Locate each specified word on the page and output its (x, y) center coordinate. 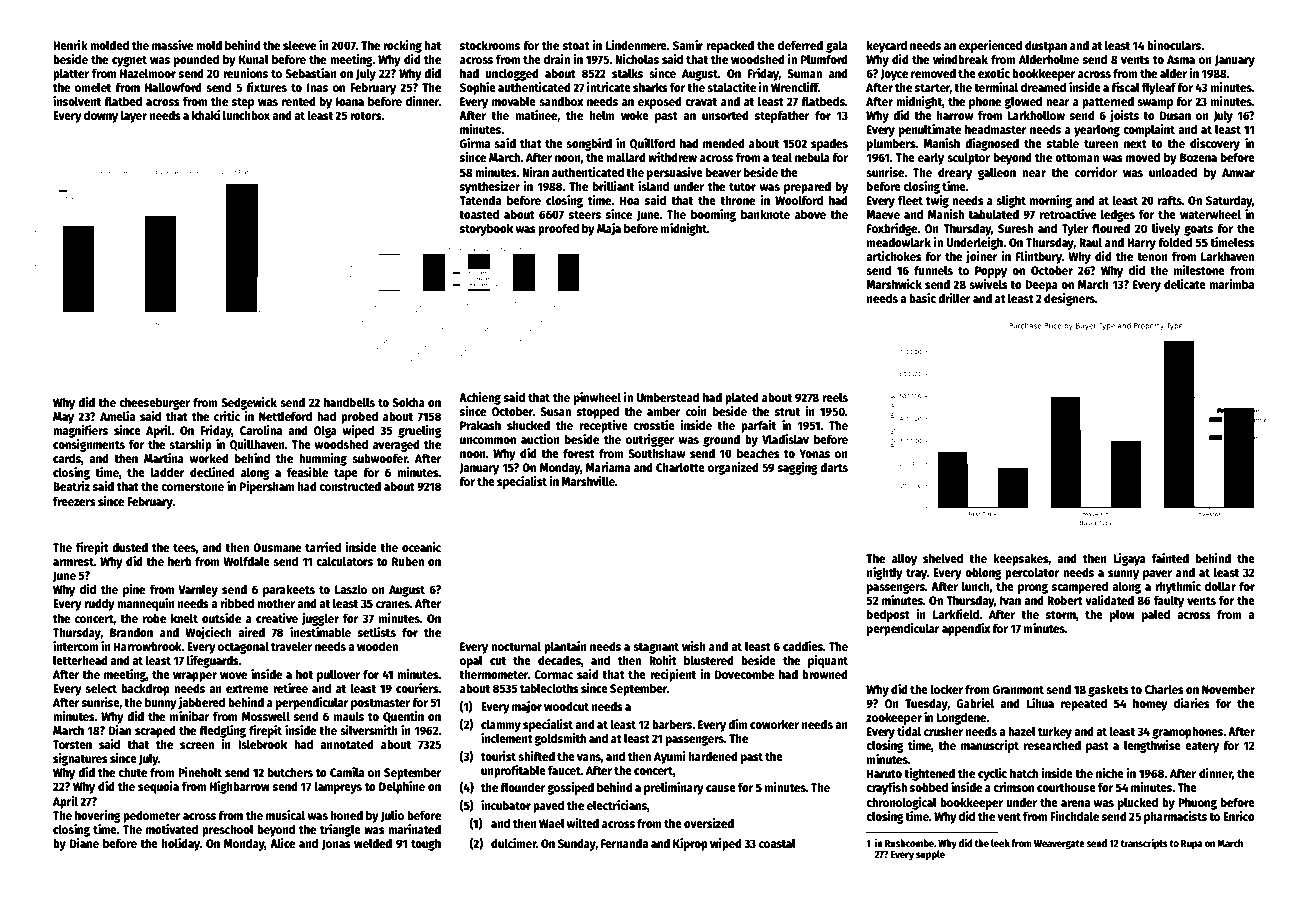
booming (713, 215)
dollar (1220, 586)
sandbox (561, 101)
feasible (307, 472)
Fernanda (624, 843)
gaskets (1108, 690)
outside (221, 618)
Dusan (1175, 115)
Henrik (70, 45)
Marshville (588, 481)
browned (825, 674)
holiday (181, 844)
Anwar (1238, 172)
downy (101, 116)
